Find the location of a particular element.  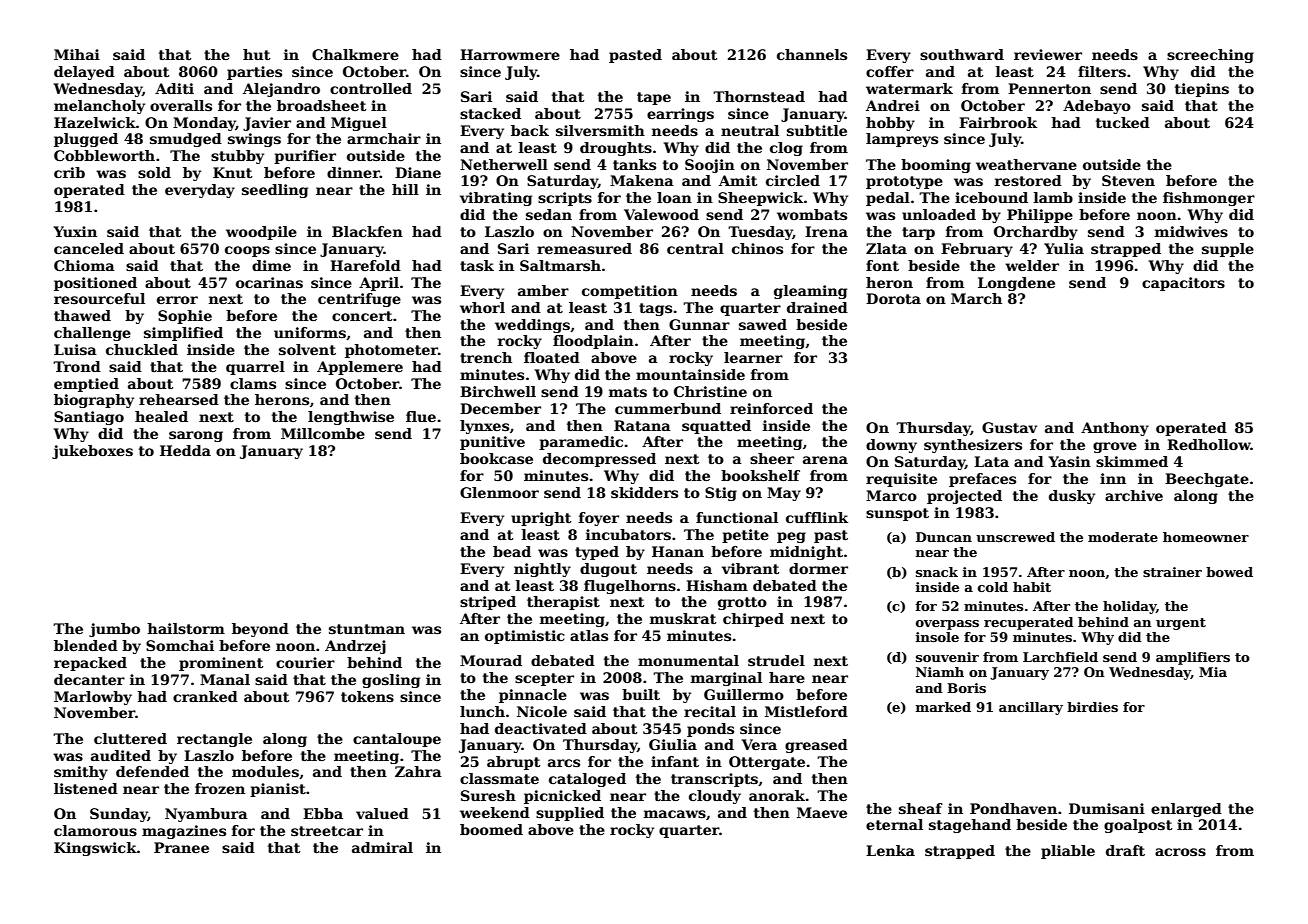

bowed is located at coordinates (1229, 572).
